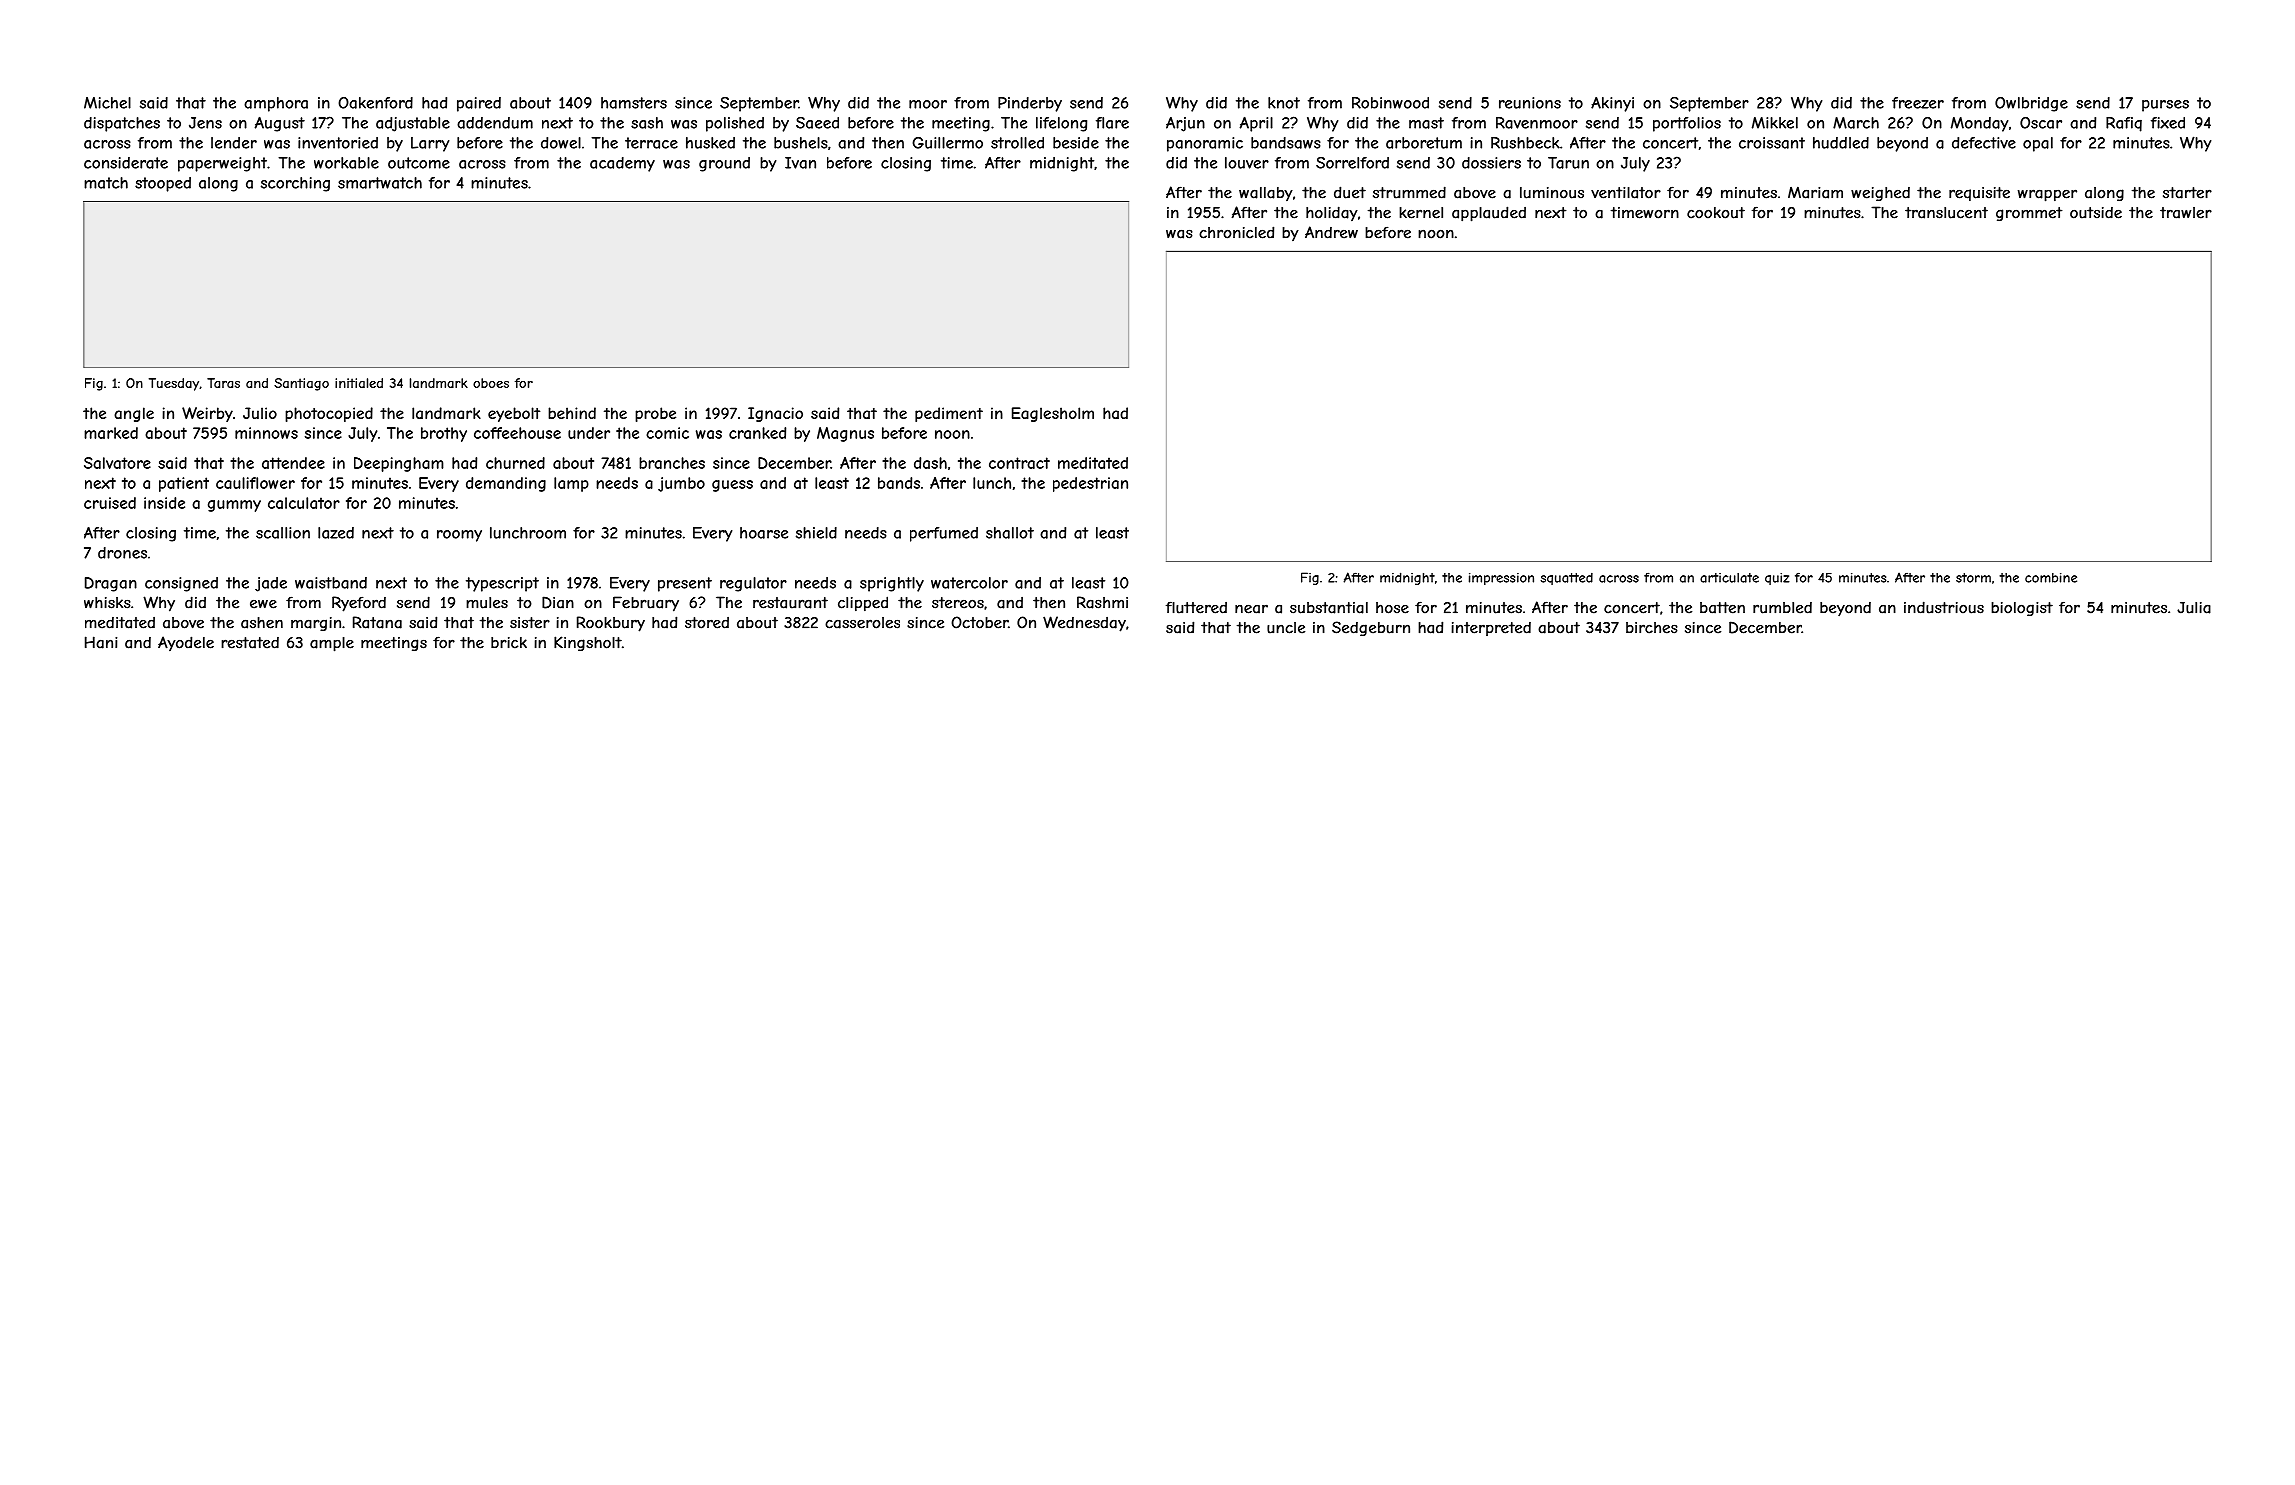 The width and height of the document is (2295, 1485). What do you see at coordinates (588, 643) in the document?
I see `Kingsholt` at bounding box center [588, 643].
